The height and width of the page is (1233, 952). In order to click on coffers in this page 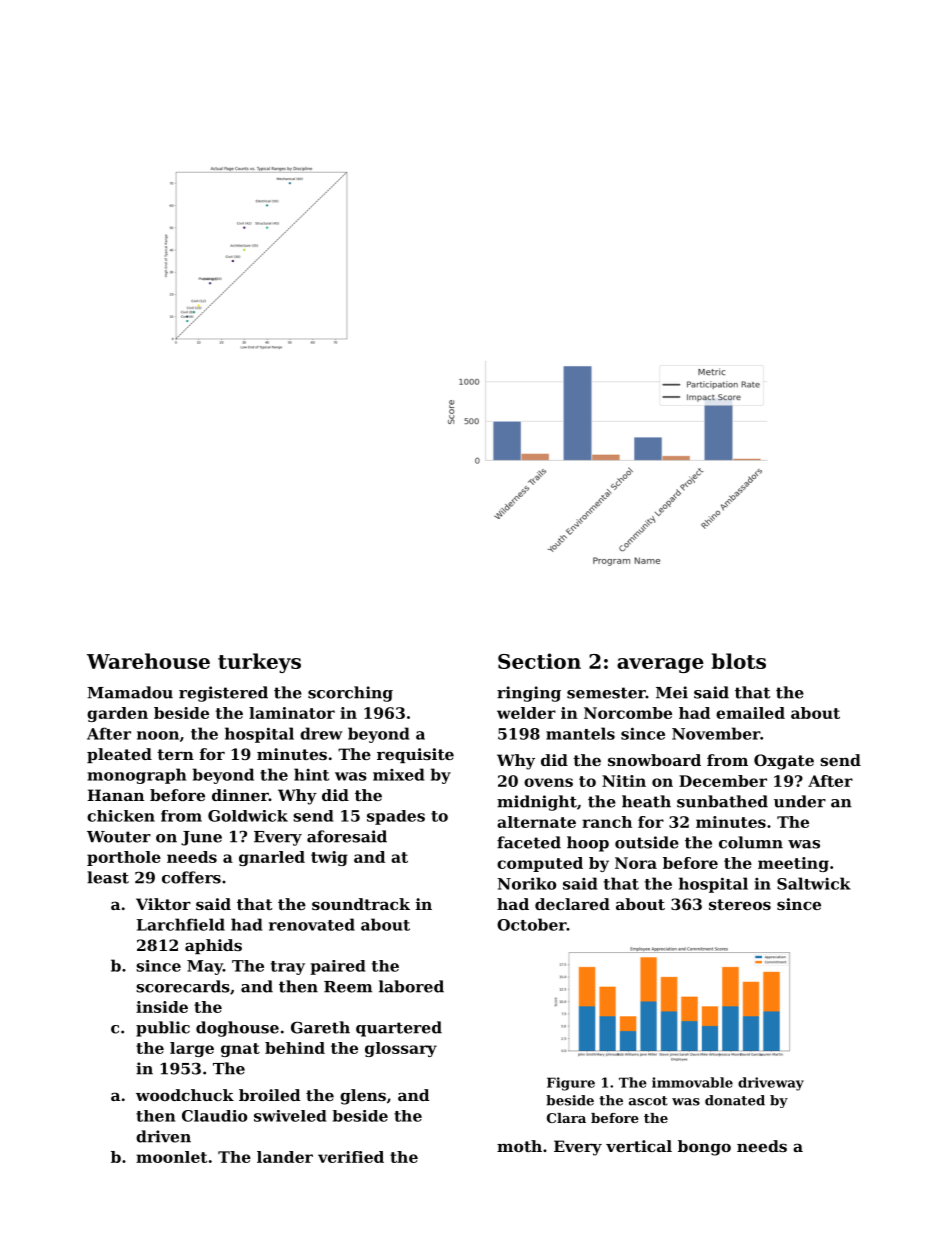, I will do `click(191, 877)`.
